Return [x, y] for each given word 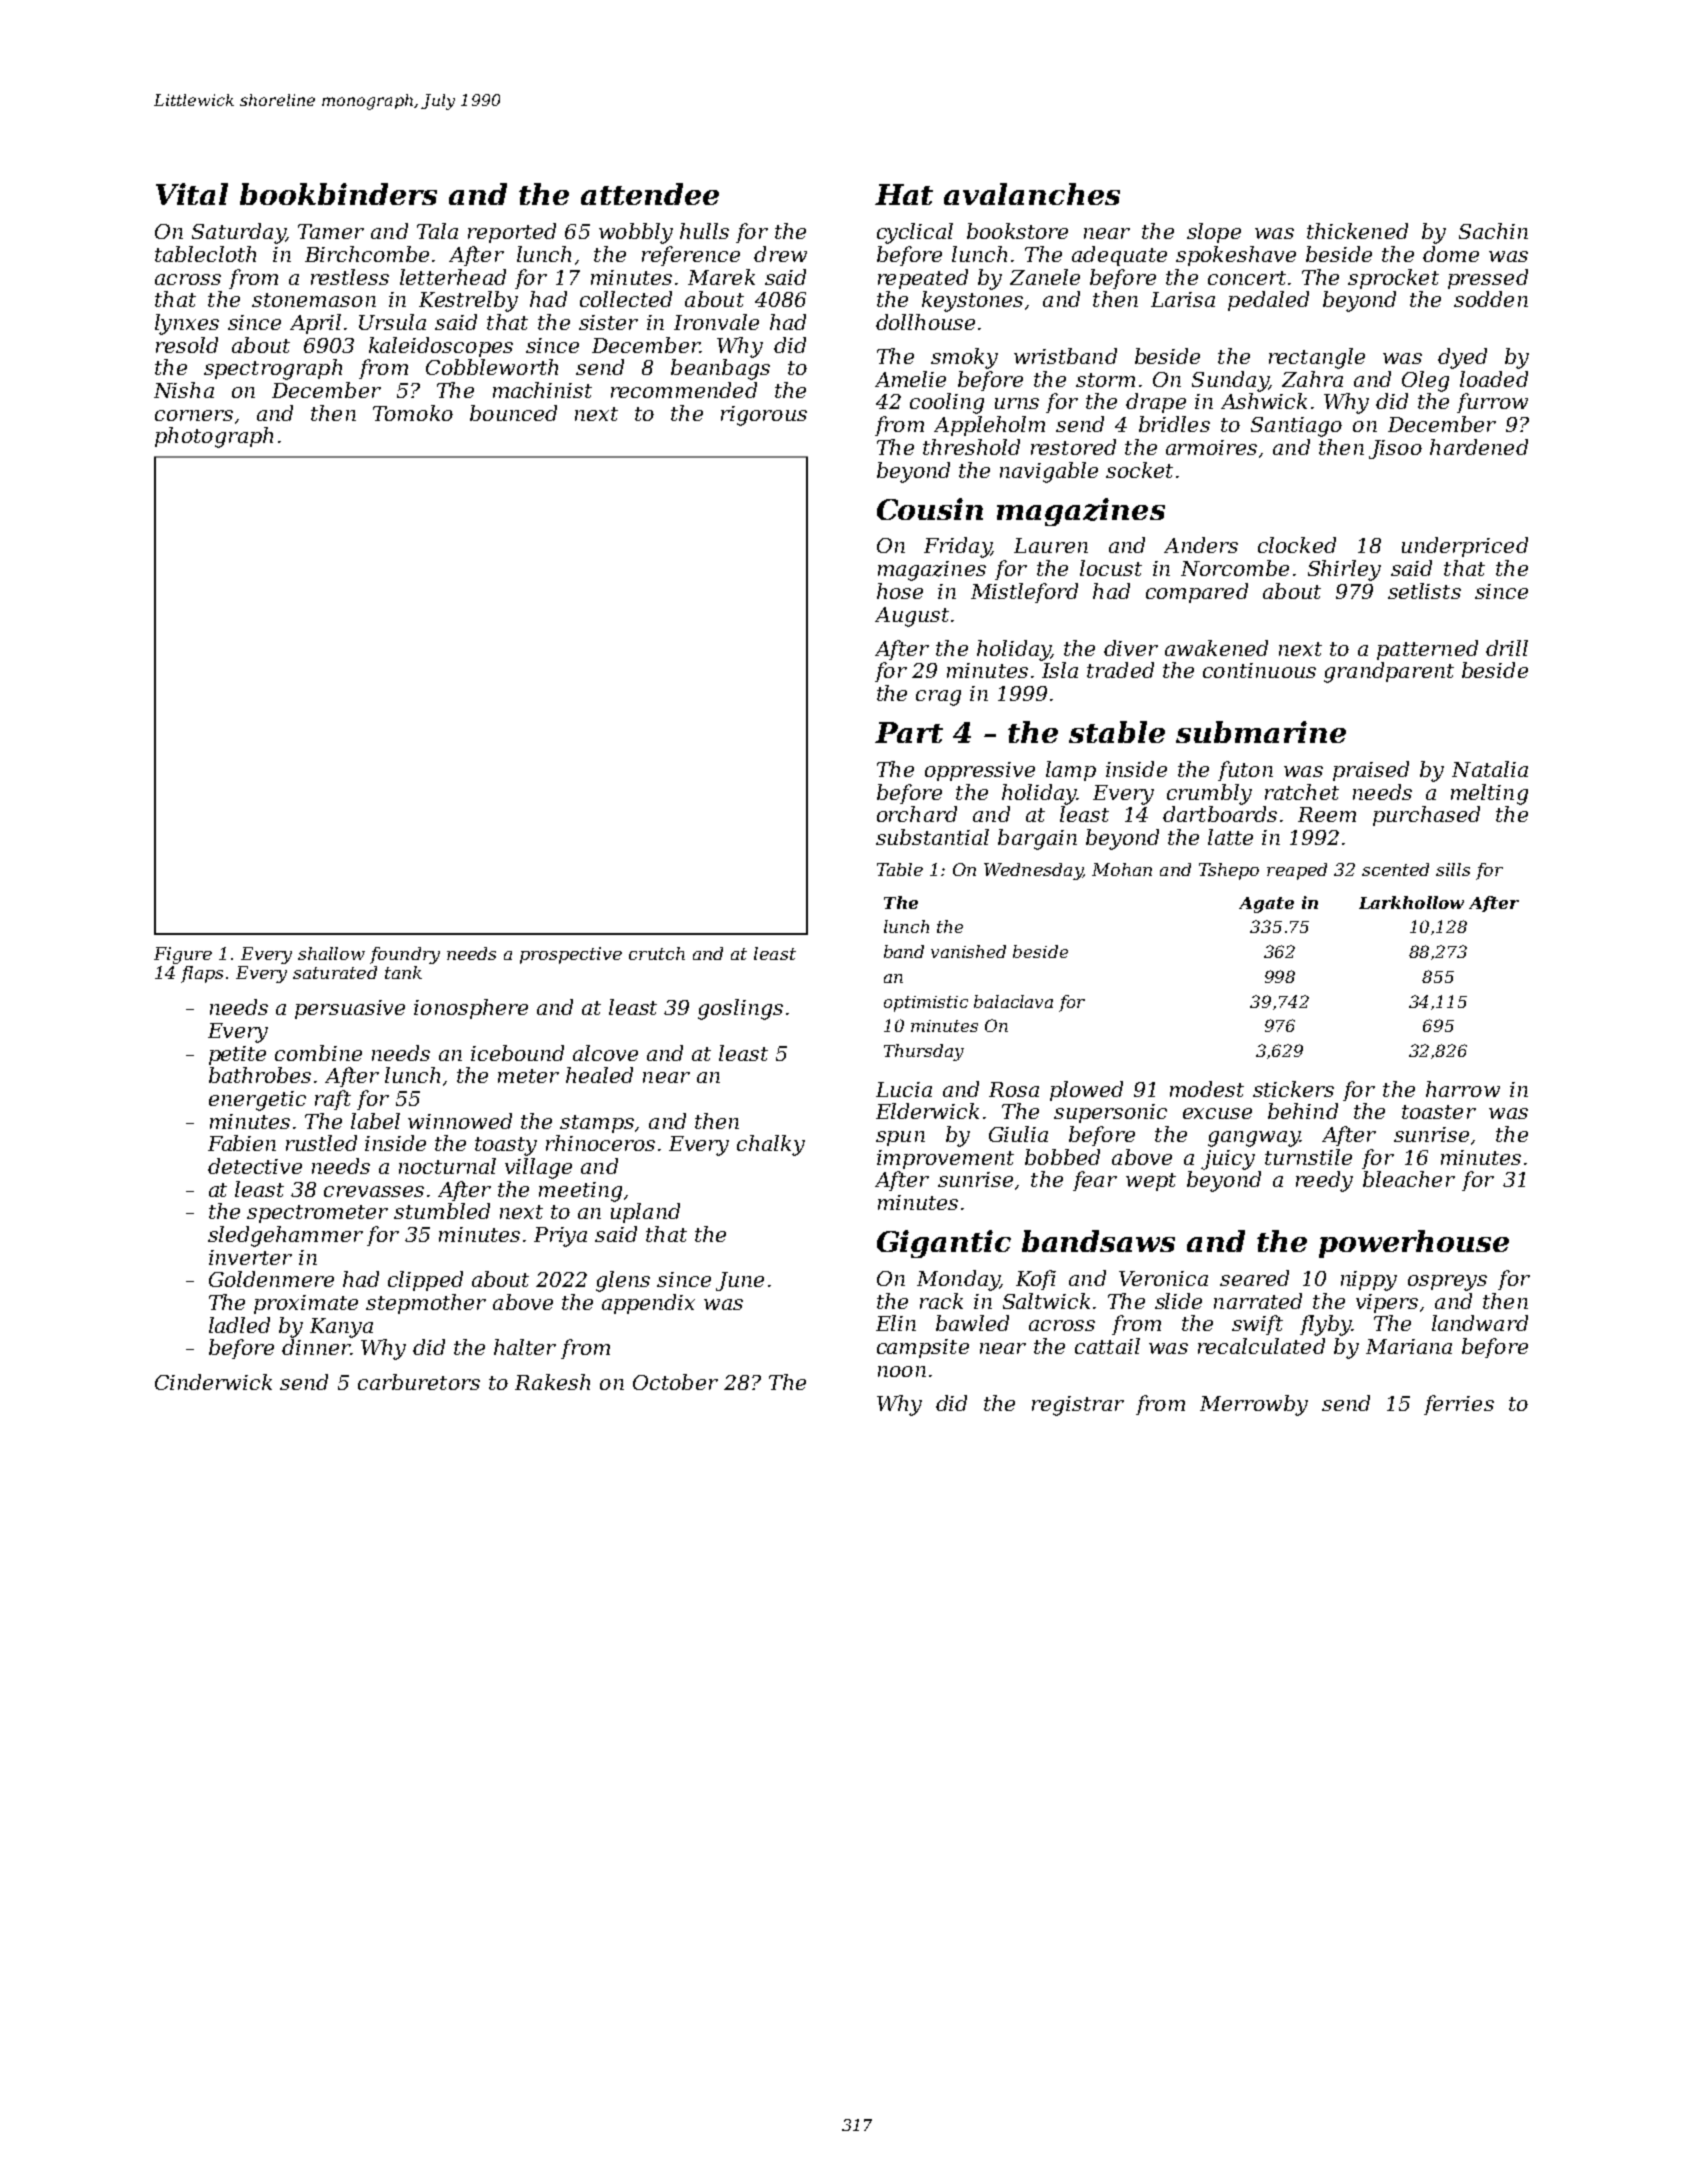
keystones [972, 301]
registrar [1078, 1406]
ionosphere [471, 1009]
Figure [183, 955]
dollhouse [925, 322]
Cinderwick [213, 1382]
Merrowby [1254, 1405]
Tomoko [413, 413]
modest [1207, 1089]
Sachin [1493, 231]
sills [1453, 869]
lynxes [187, 324]
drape [1156, 403]
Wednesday [1033, 871]
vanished [968, 951]
